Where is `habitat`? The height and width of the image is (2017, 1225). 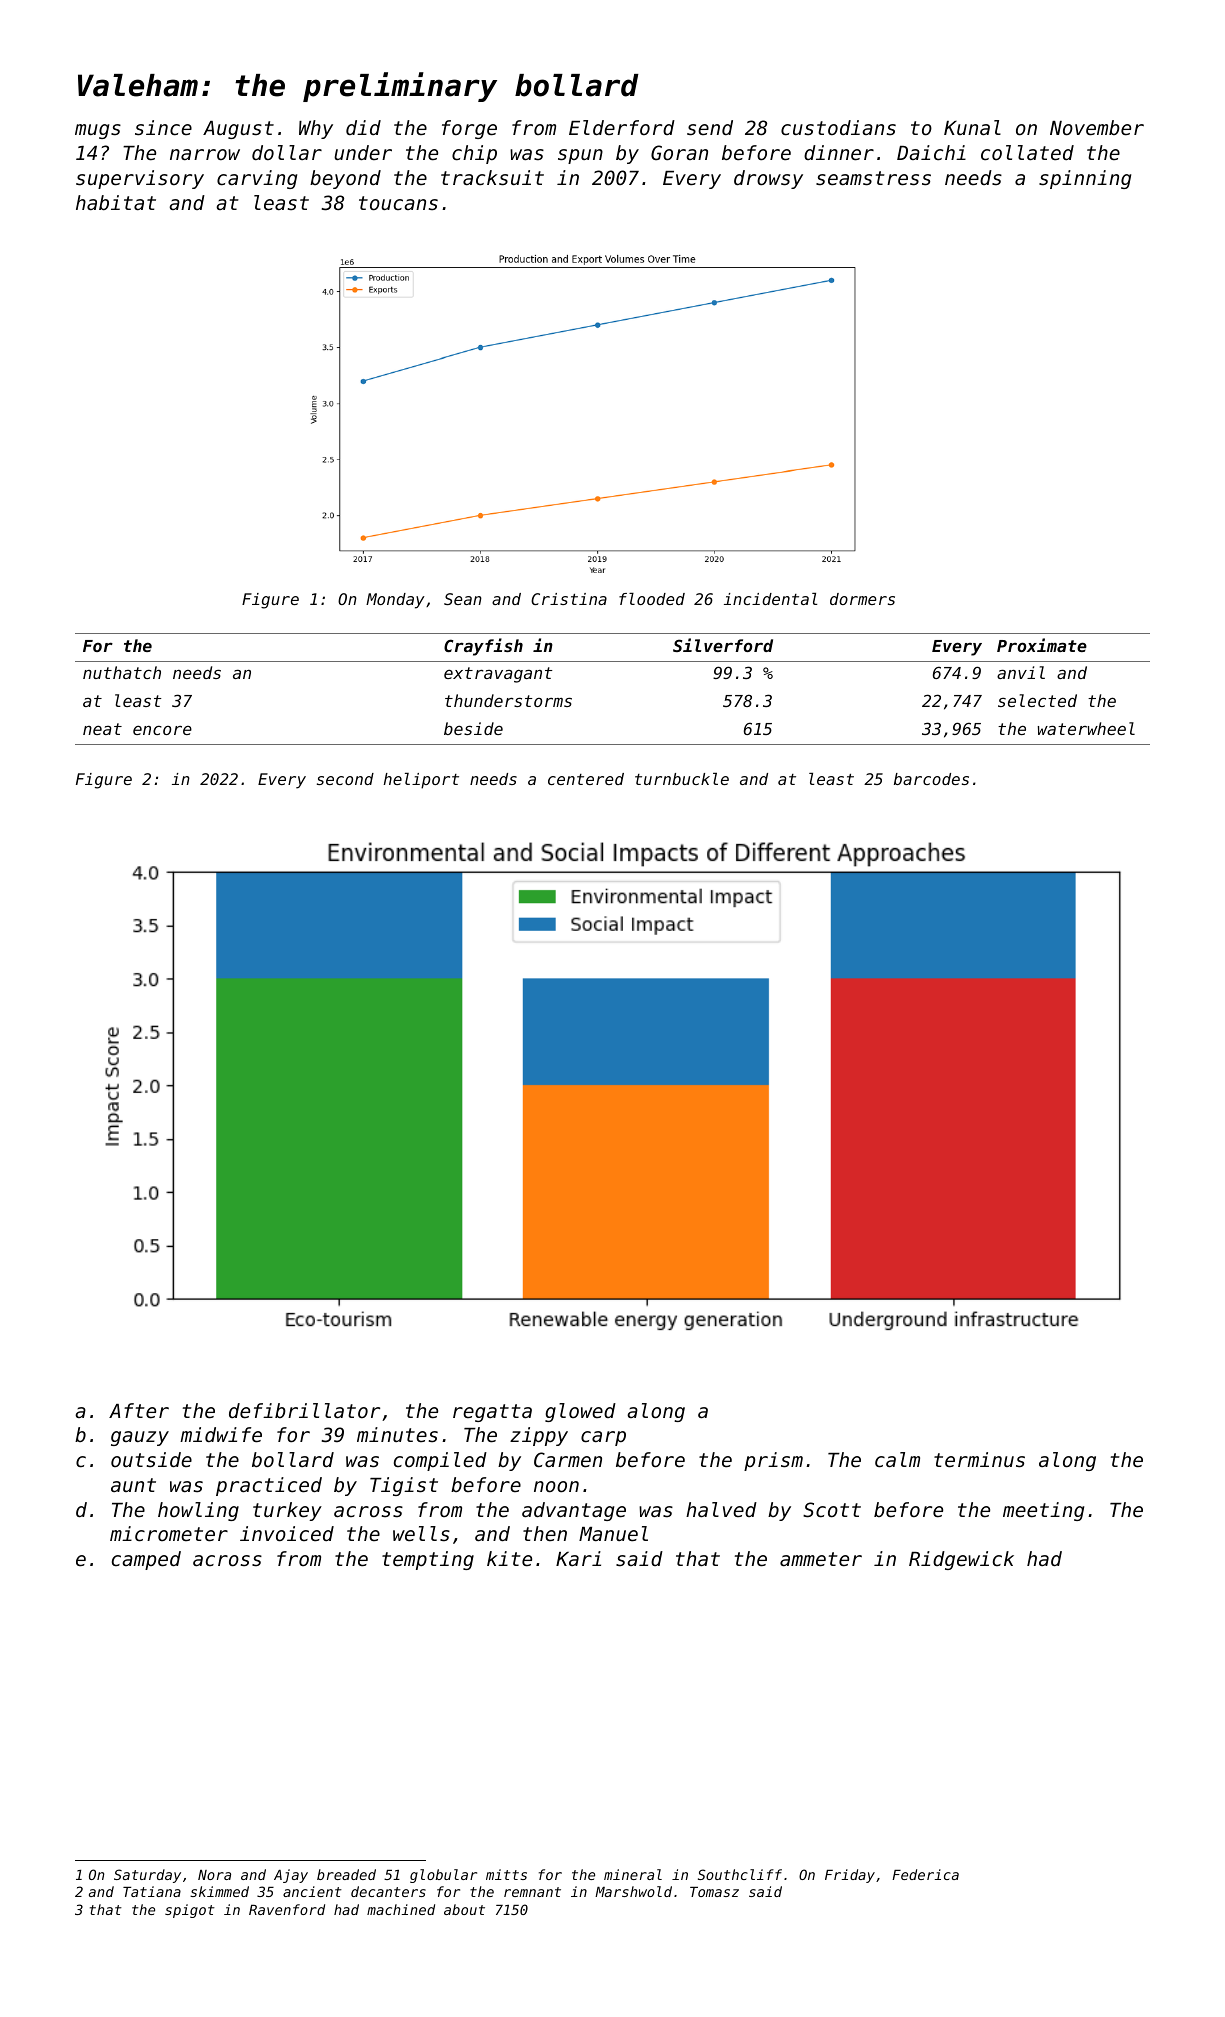 habitat is located at coordinates (116, 203).
